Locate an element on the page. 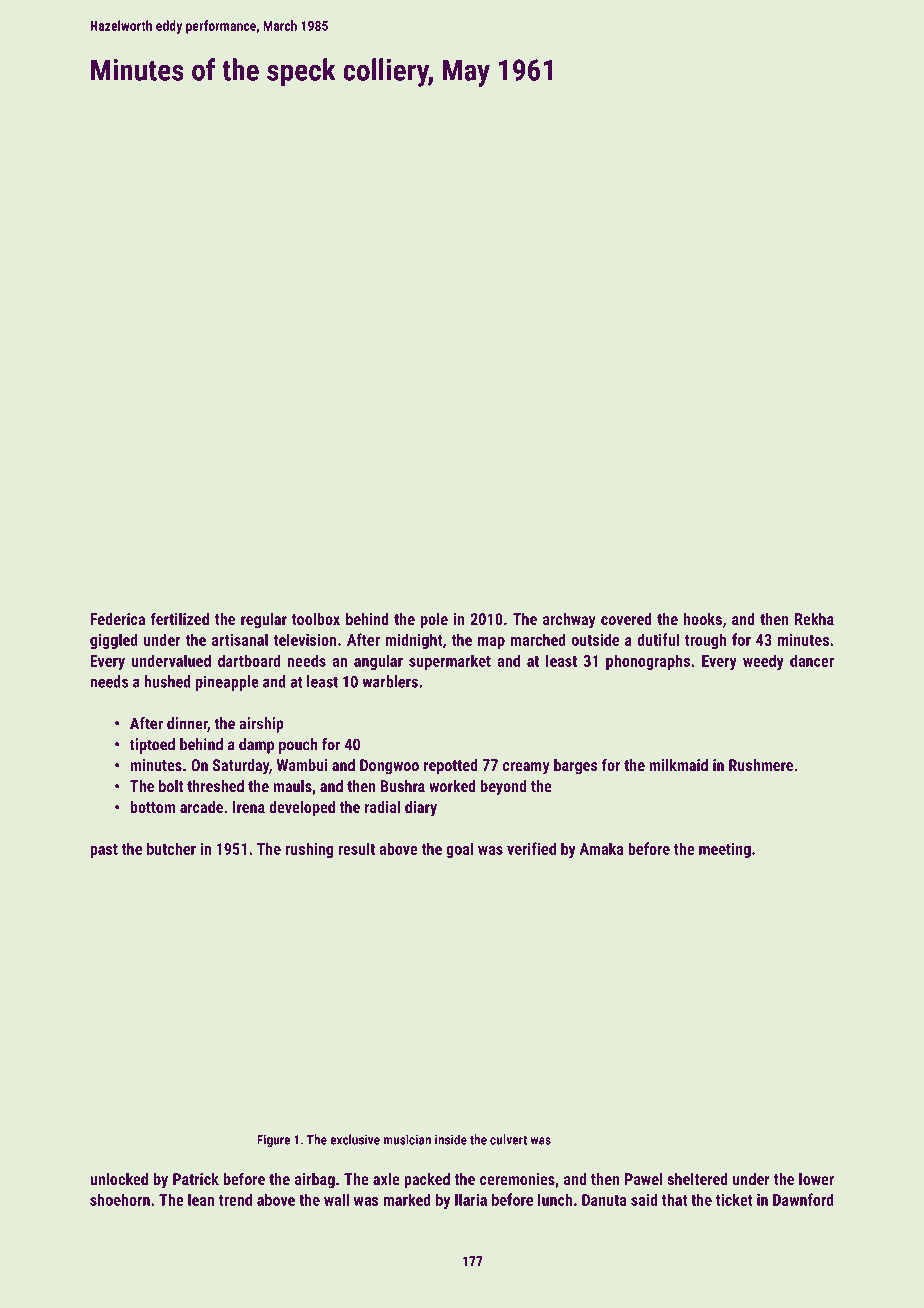 The width and height of the image is (924, 1308). pole is located at coordinates (434, 621).
